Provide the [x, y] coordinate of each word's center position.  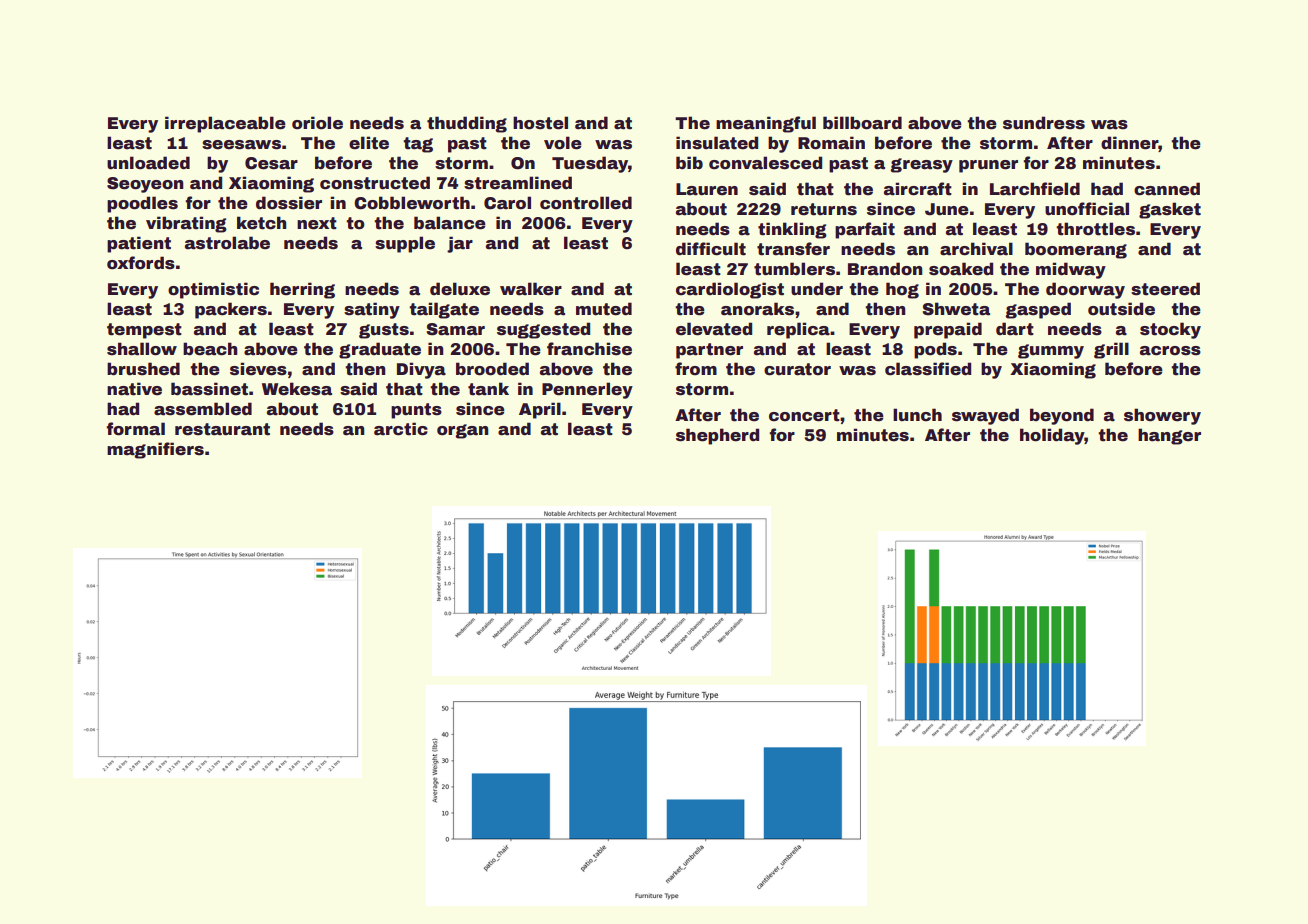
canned [1167, 189]
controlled [586, 203]
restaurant [222, 429]
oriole [317, 123]
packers [231, 310]
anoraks [757, 309]
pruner [988, 166]
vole [563, 143]
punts [416, 411]
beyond [1062, 416]
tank [488, 389]
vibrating [186, 224]
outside [1121, 309]
